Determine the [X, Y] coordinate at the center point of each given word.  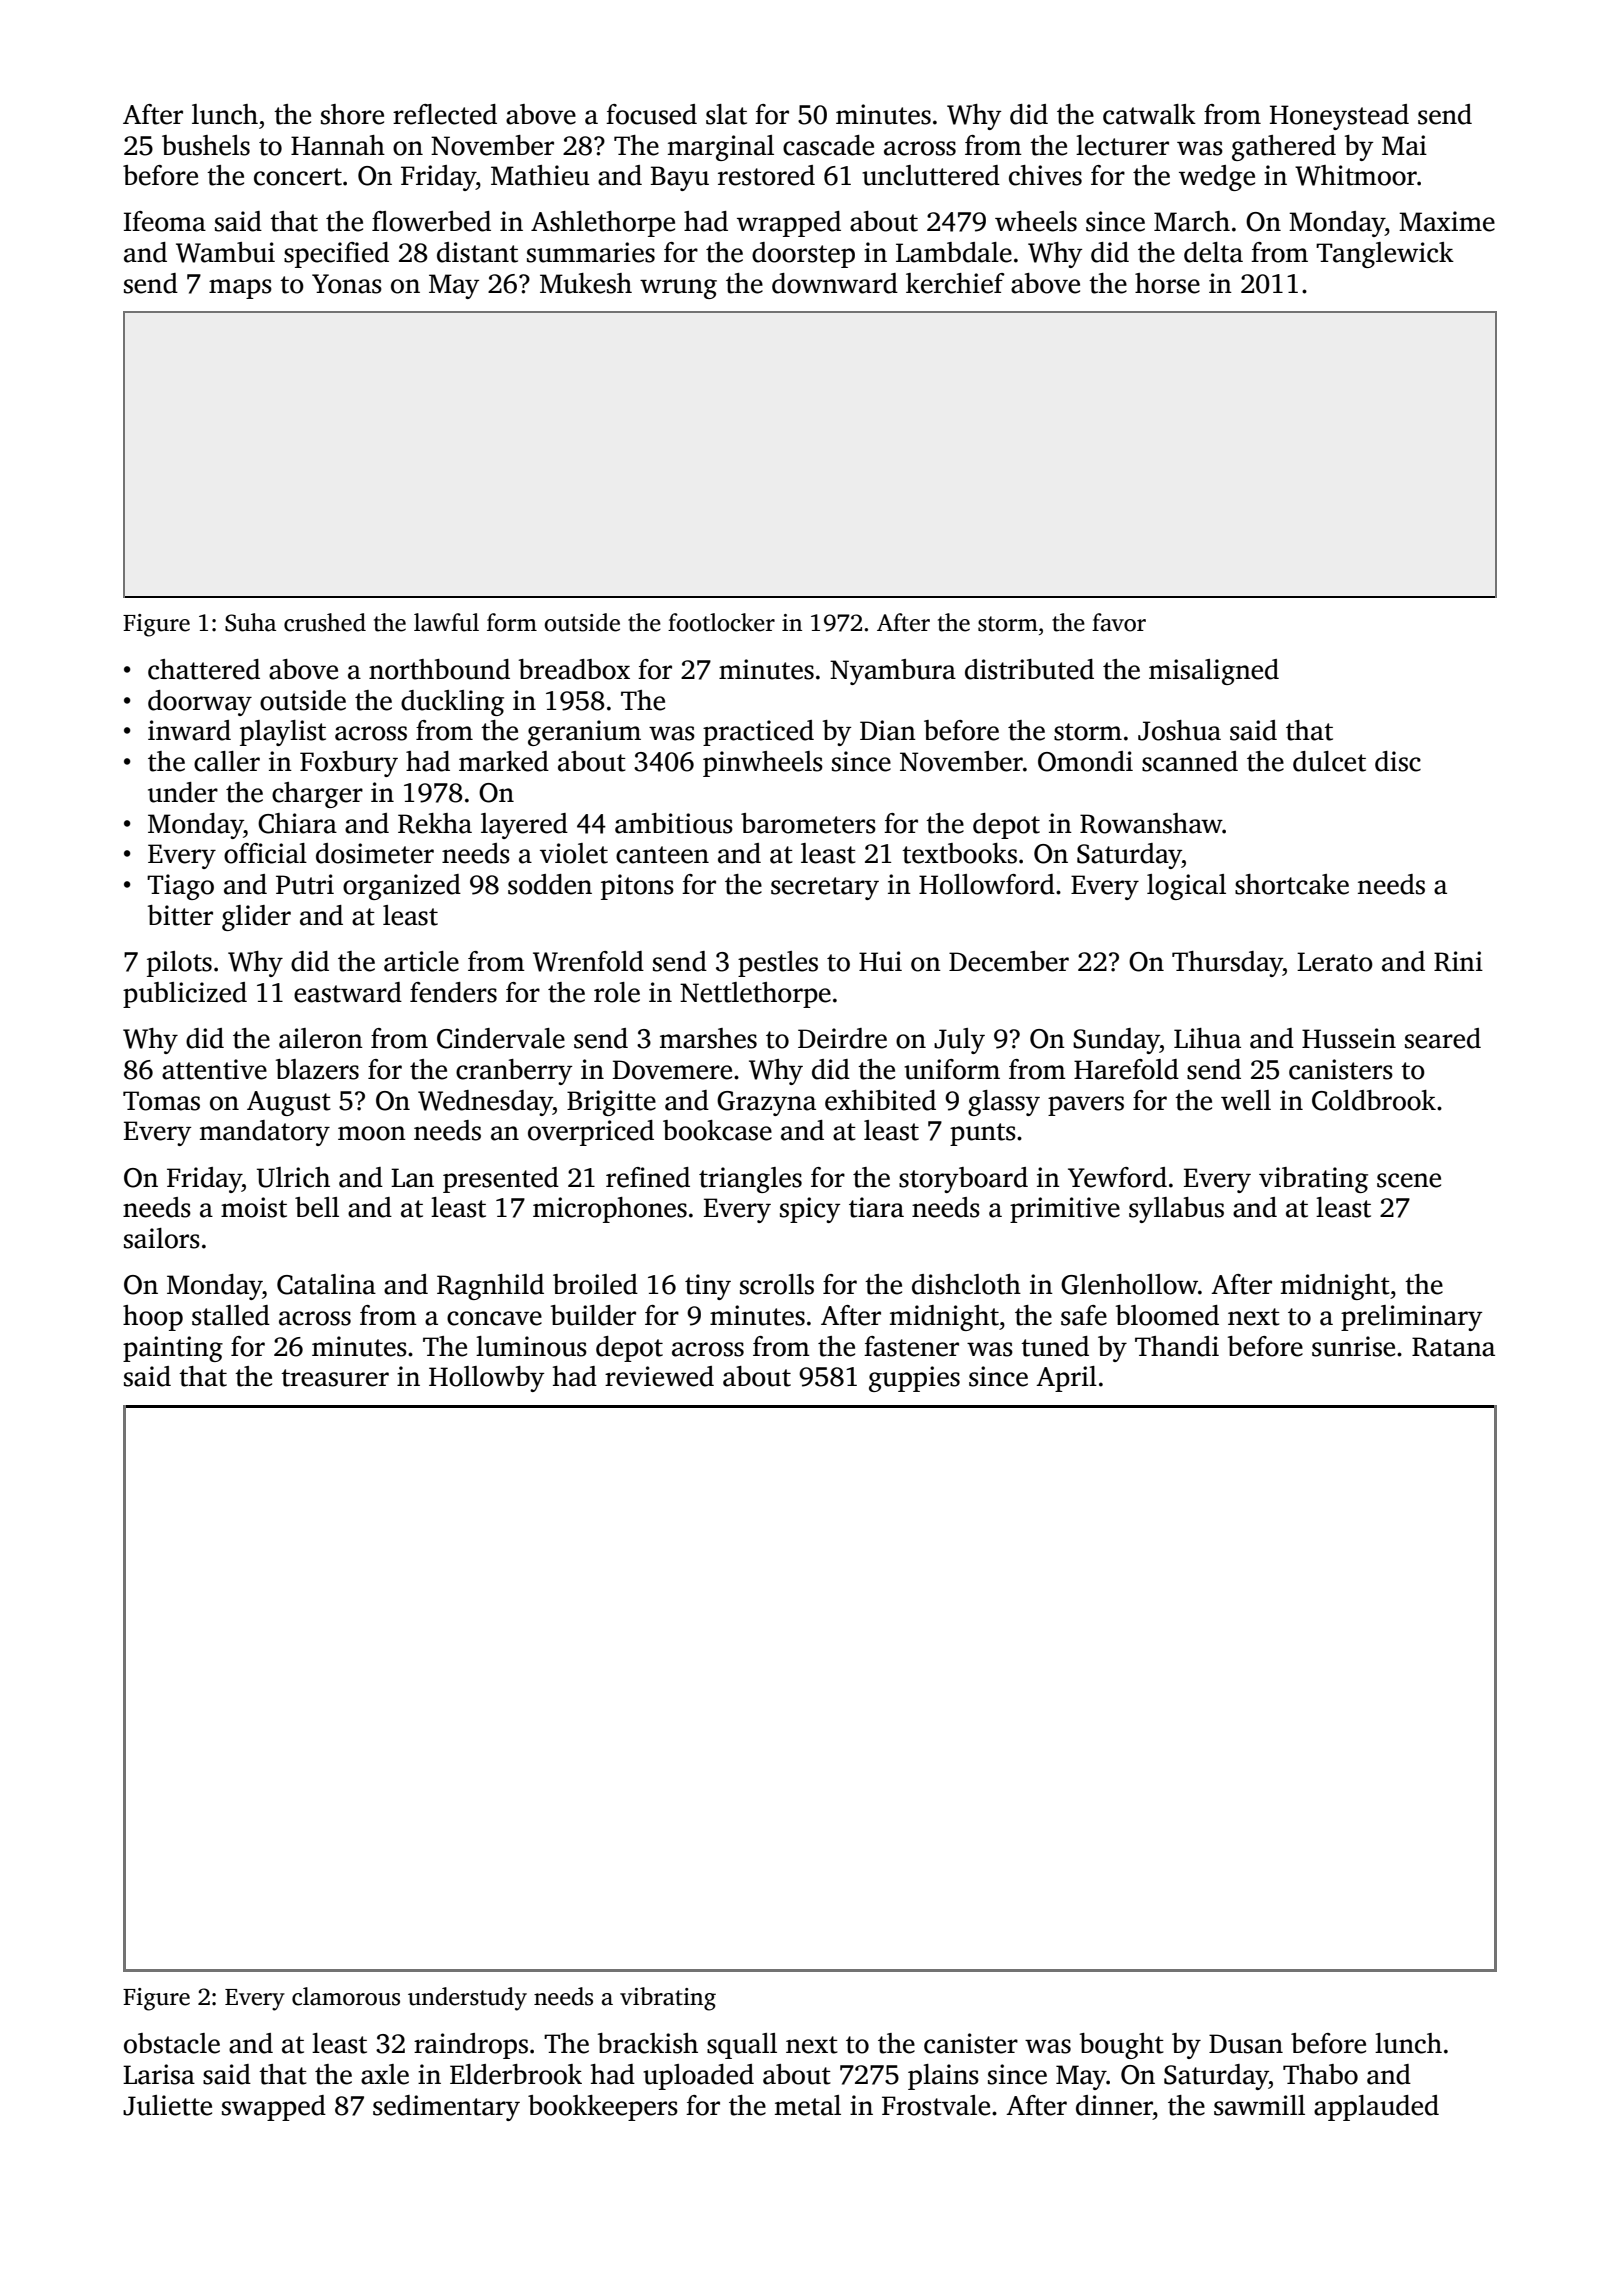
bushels [206, 145]
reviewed [659, 1376]
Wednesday [485, 1103]
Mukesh [586, 283]
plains [943, 2077]
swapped [274, 2108]
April [1066, 1379]
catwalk [1149, 114]
